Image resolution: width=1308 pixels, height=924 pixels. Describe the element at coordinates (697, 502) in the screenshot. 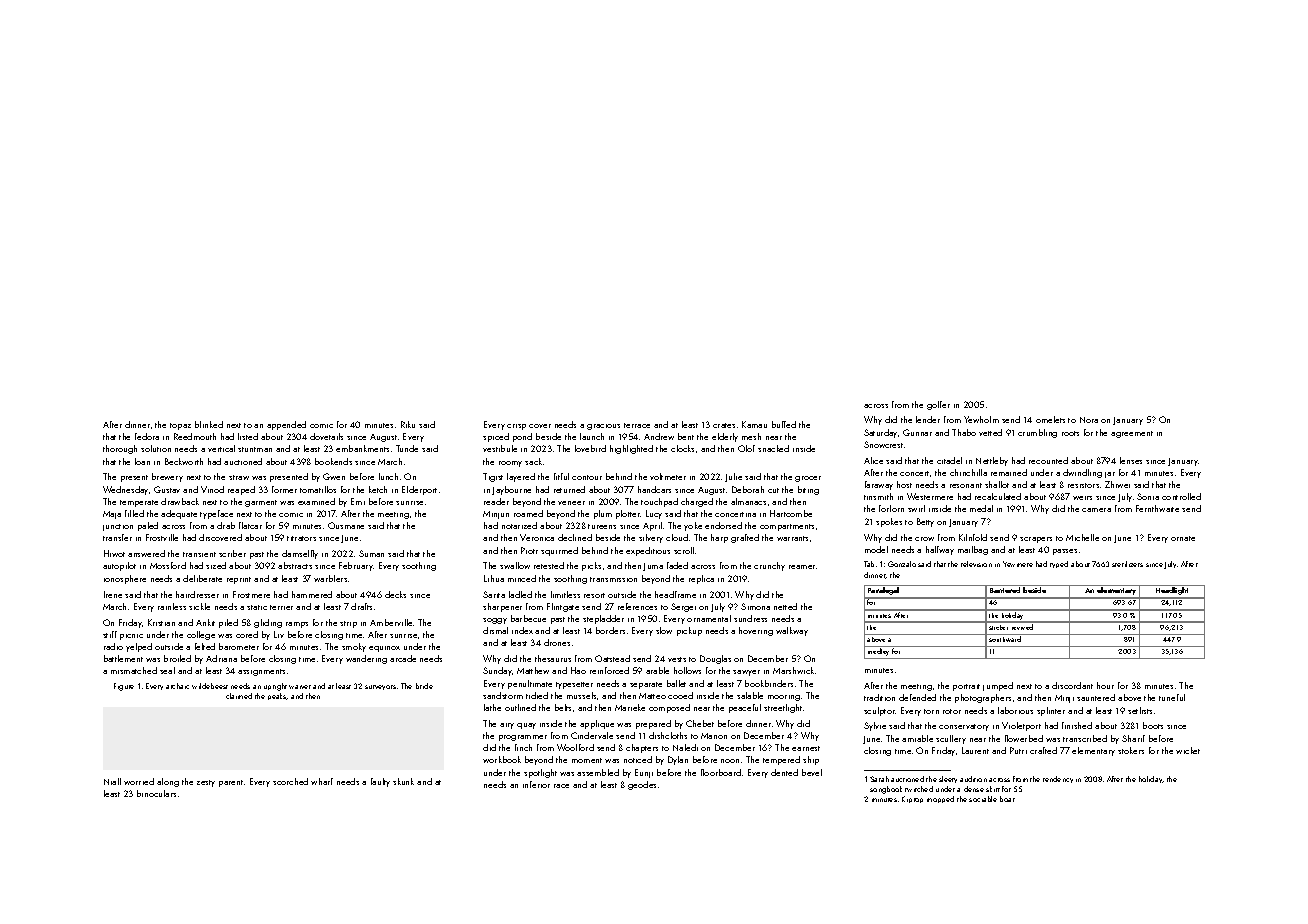

I see `charged` at that location.
